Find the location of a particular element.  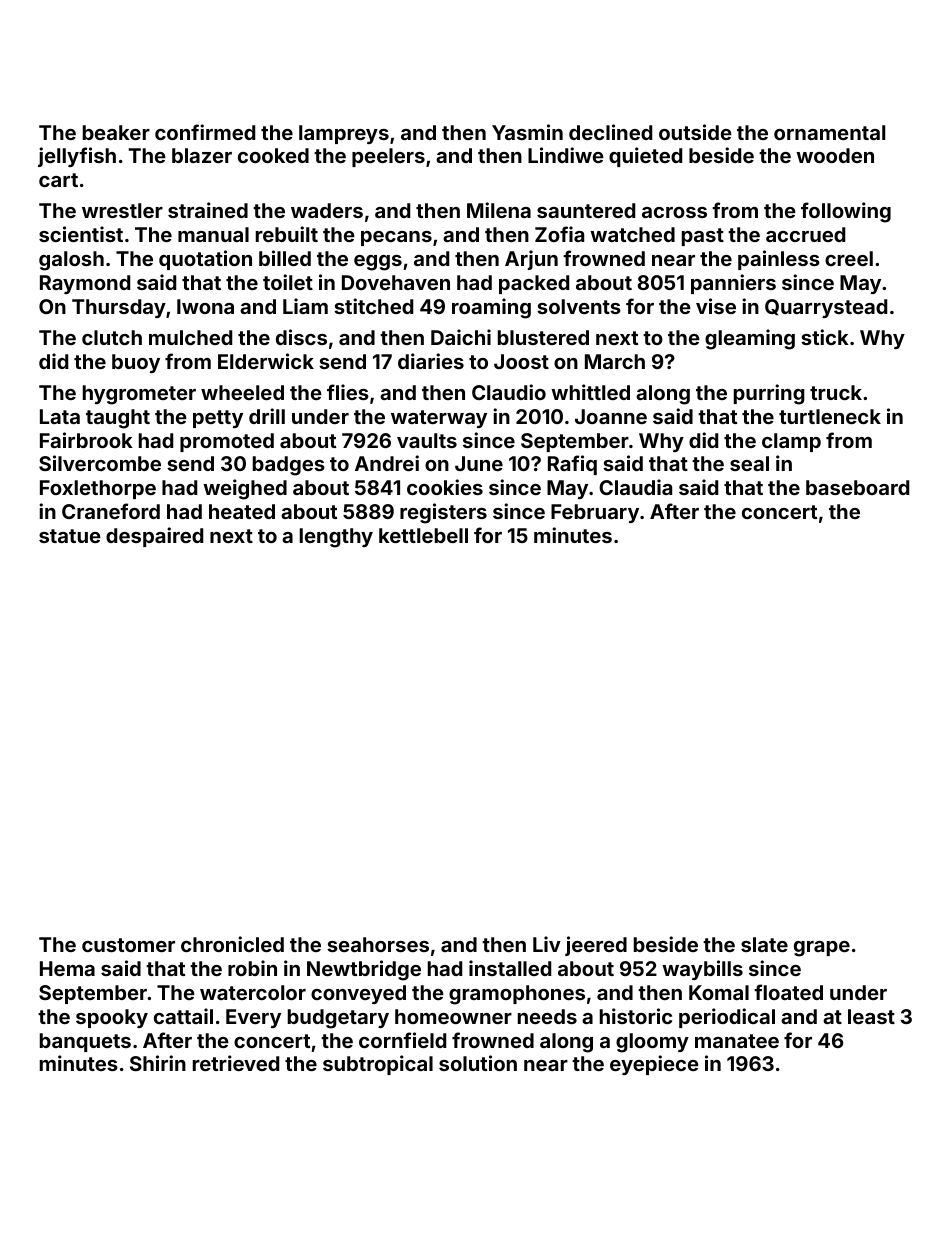

beaker is located at coordinates (116, 132).
